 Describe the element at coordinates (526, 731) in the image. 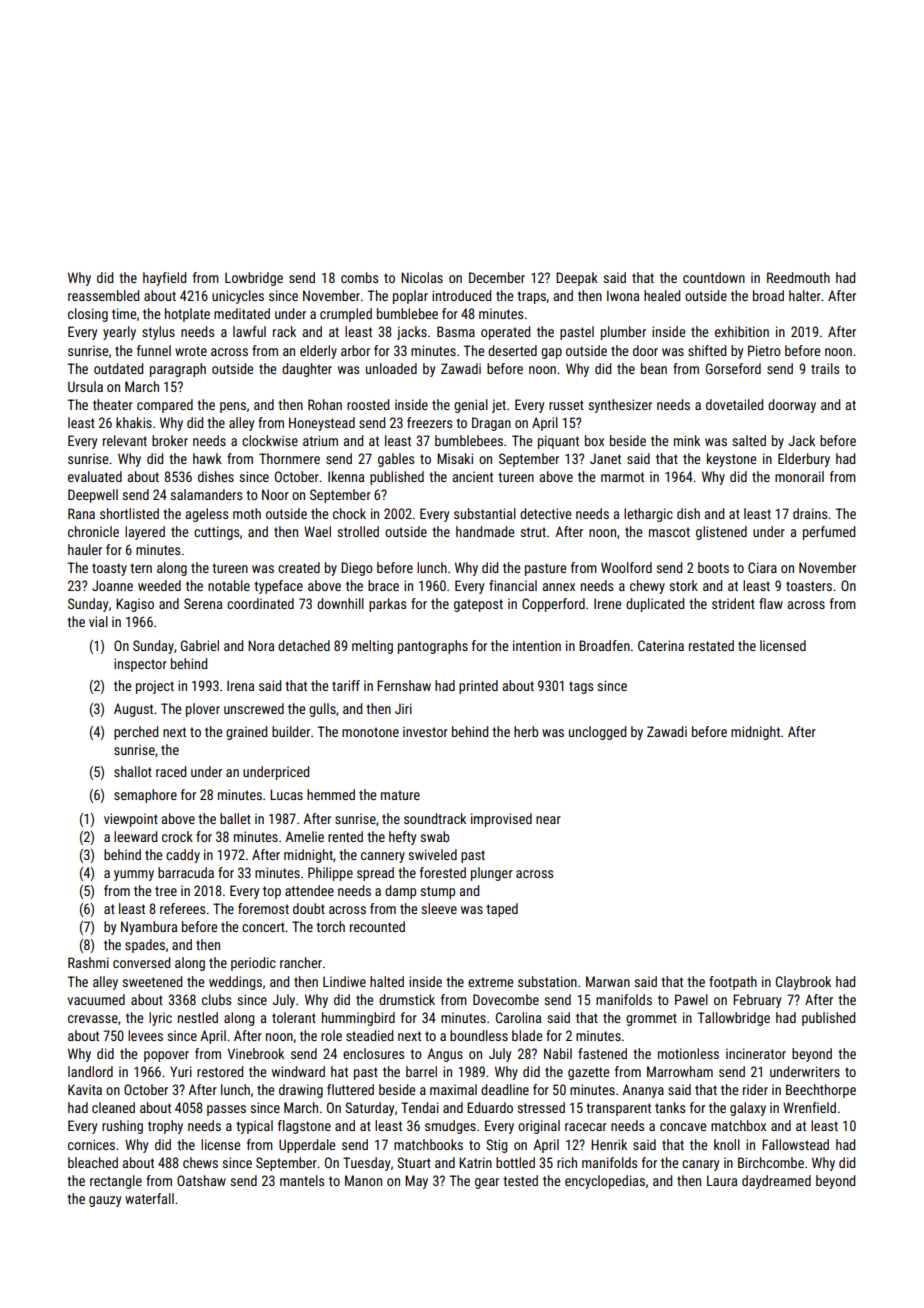

I see `herb` at that location.
